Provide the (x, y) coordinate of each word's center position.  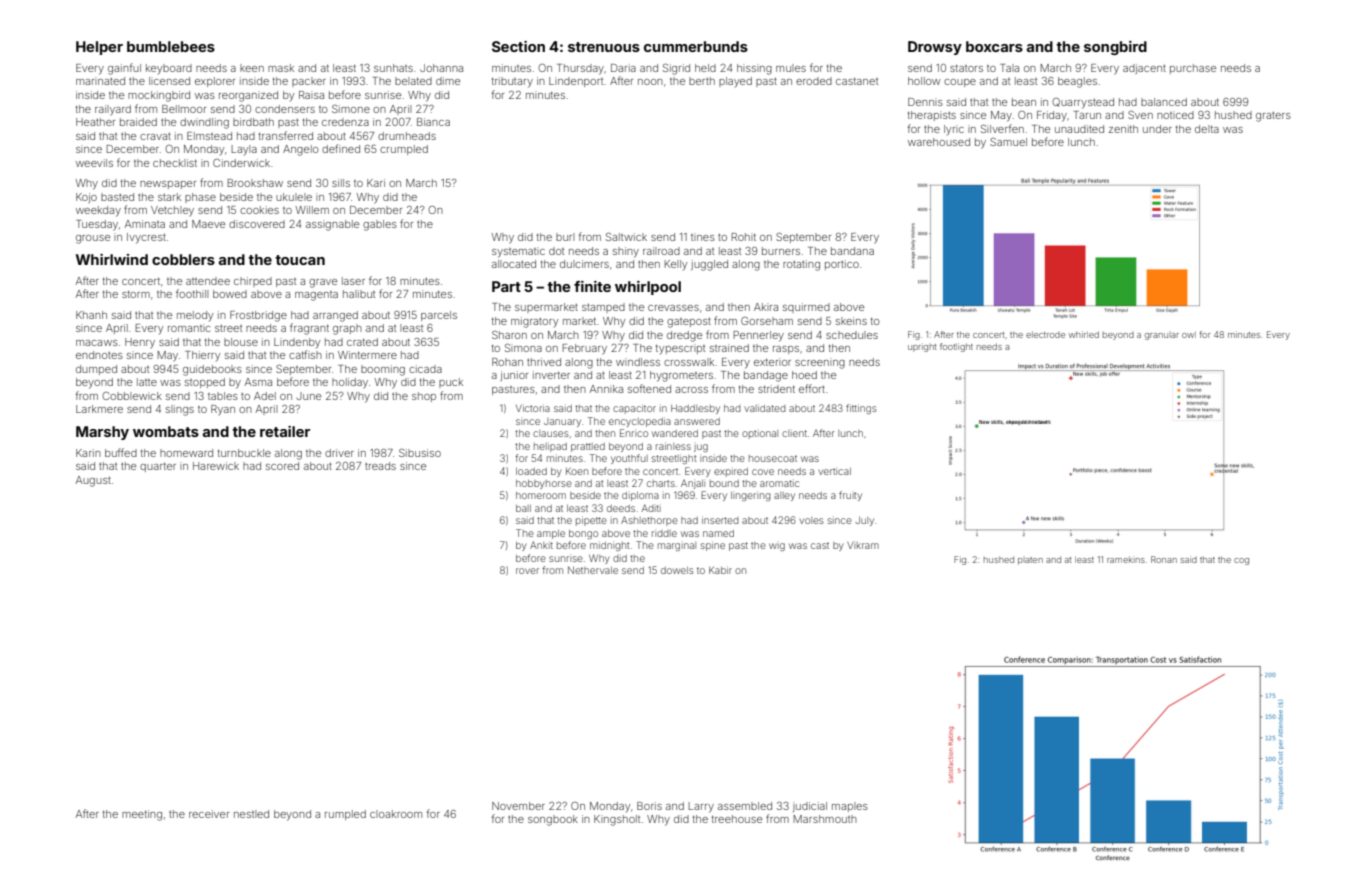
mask (281, 68)
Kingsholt (617, 820)
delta (1207, 129)
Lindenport (576, 82)
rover (527, 571)
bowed (230, 294)
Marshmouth (825, 819)
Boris (649, 806)
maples (850, 807)
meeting (142, 815)
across (691, 390)
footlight (956, 347)
